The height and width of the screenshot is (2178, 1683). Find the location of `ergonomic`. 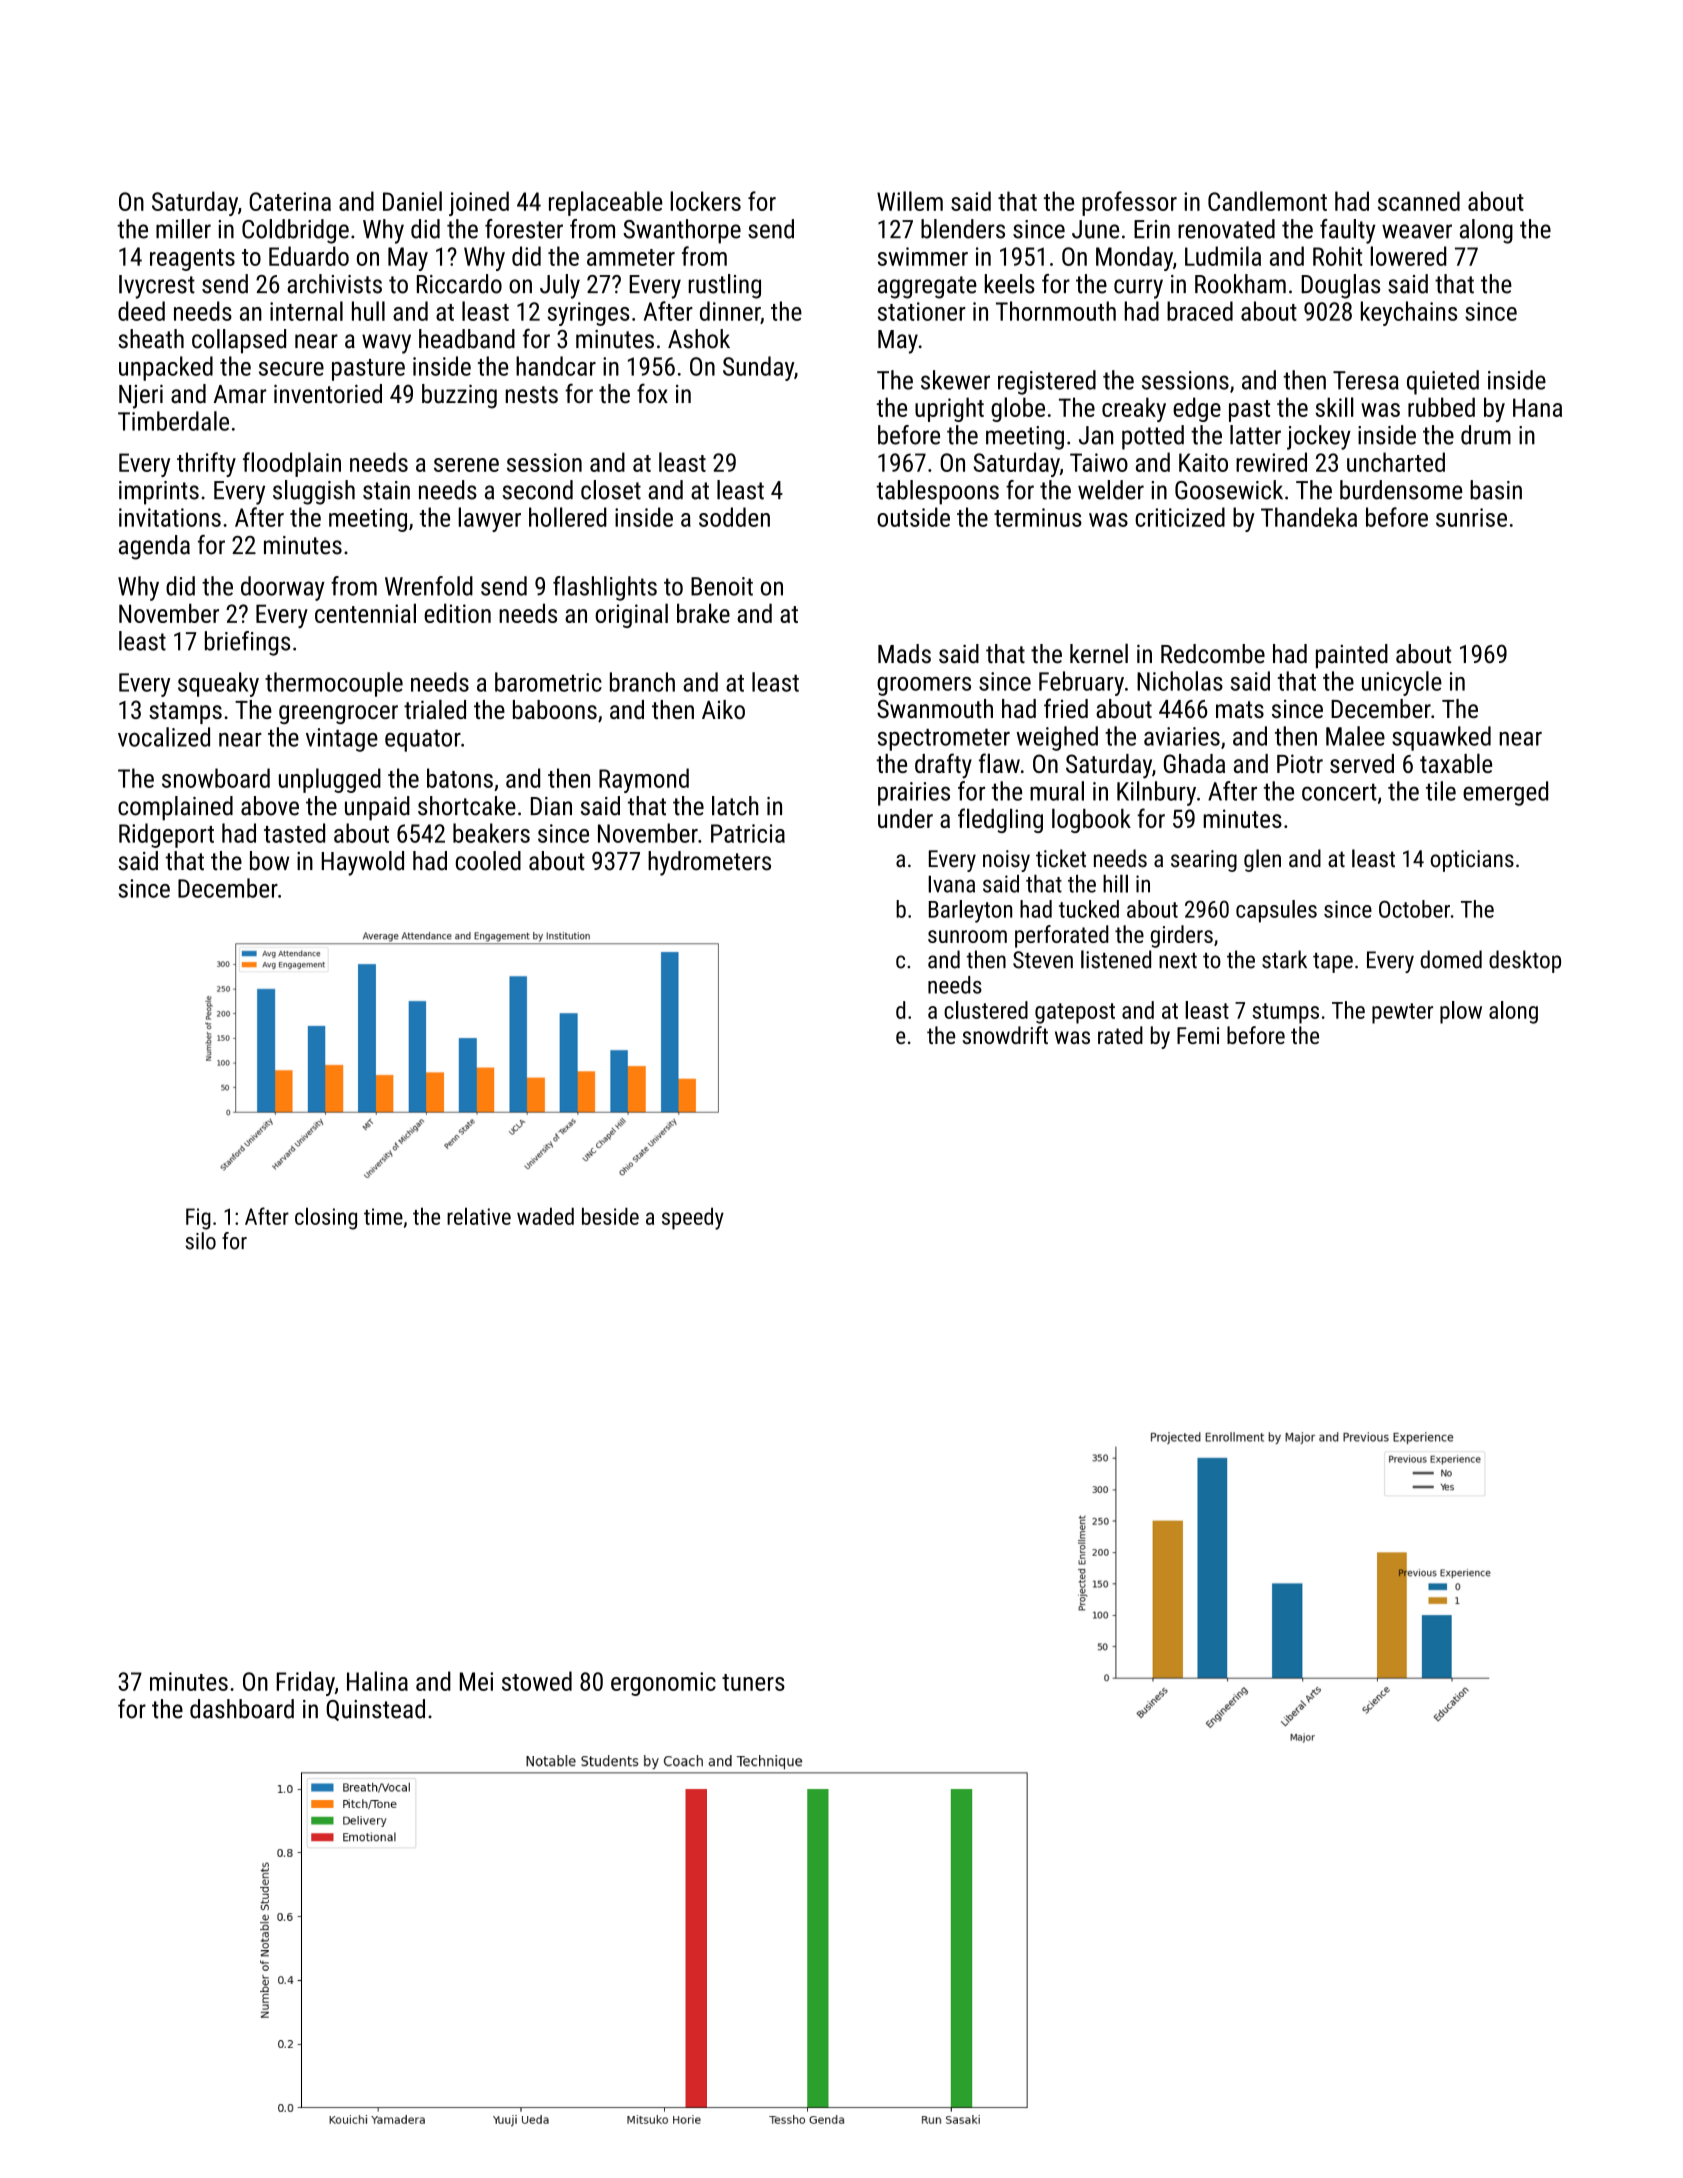

ergonomic is located at coordinates (663, 1684).
